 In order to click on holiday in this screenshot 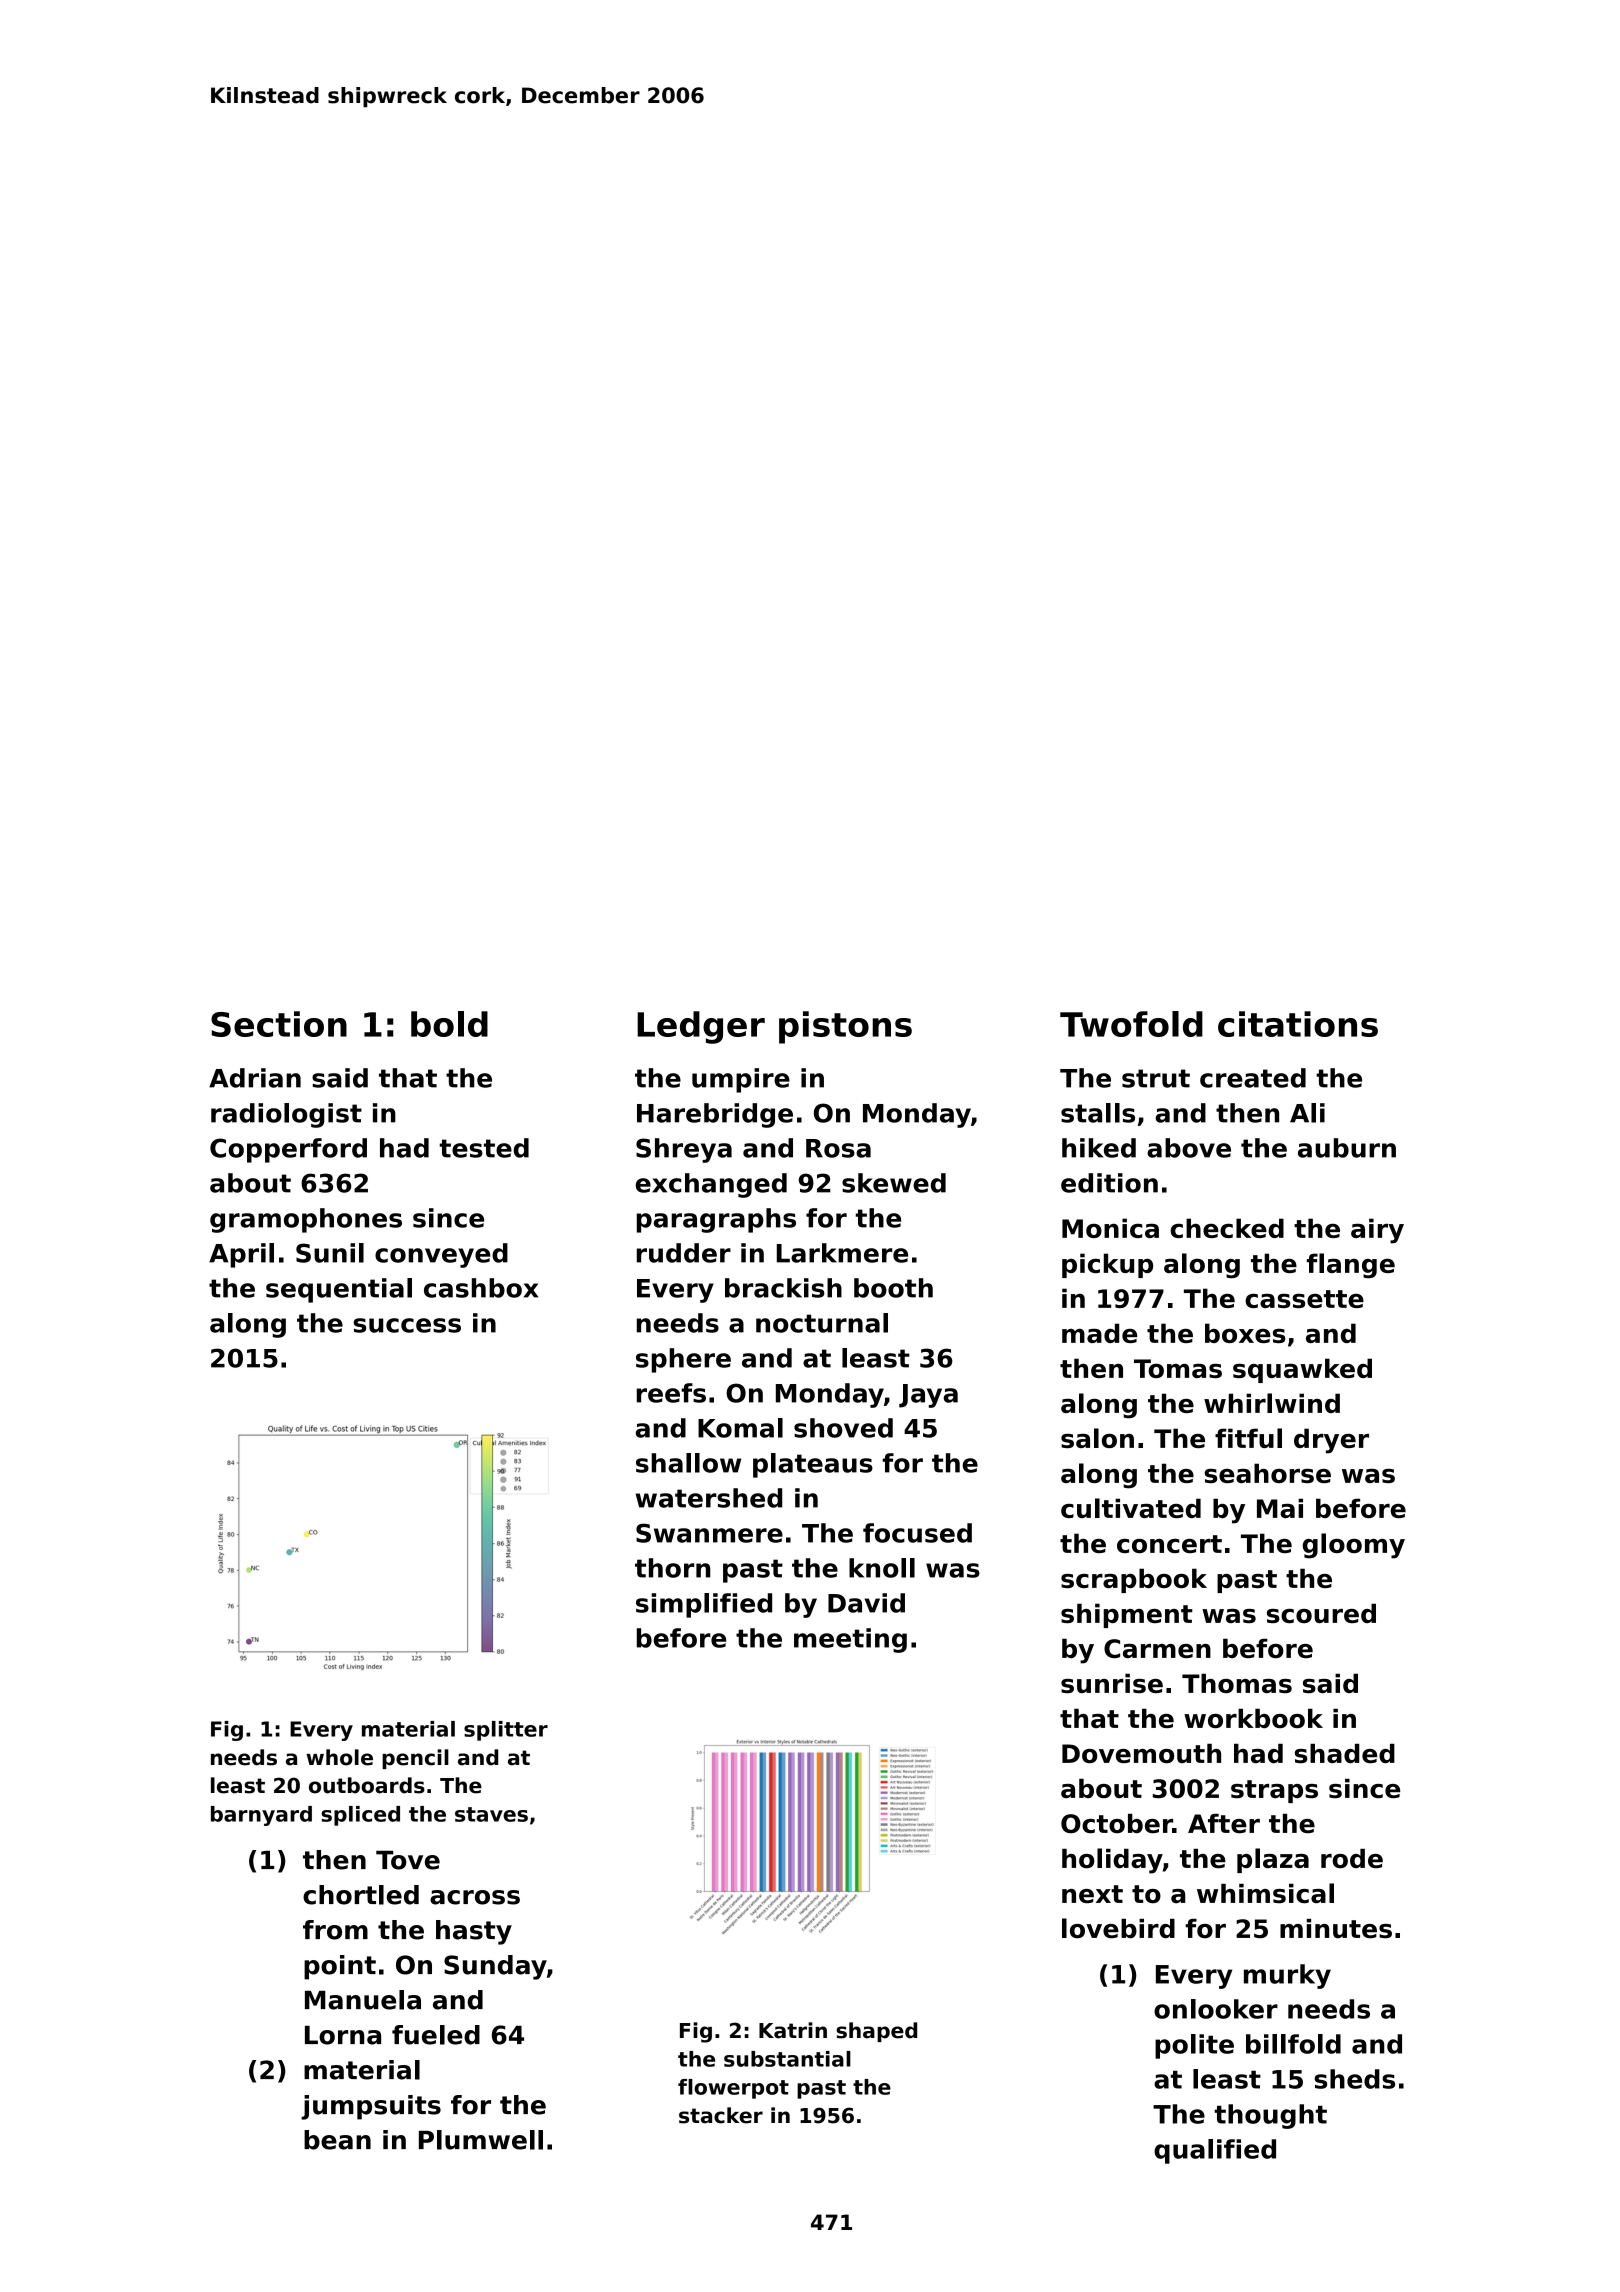, I will do `click(1112, 1861)`.
